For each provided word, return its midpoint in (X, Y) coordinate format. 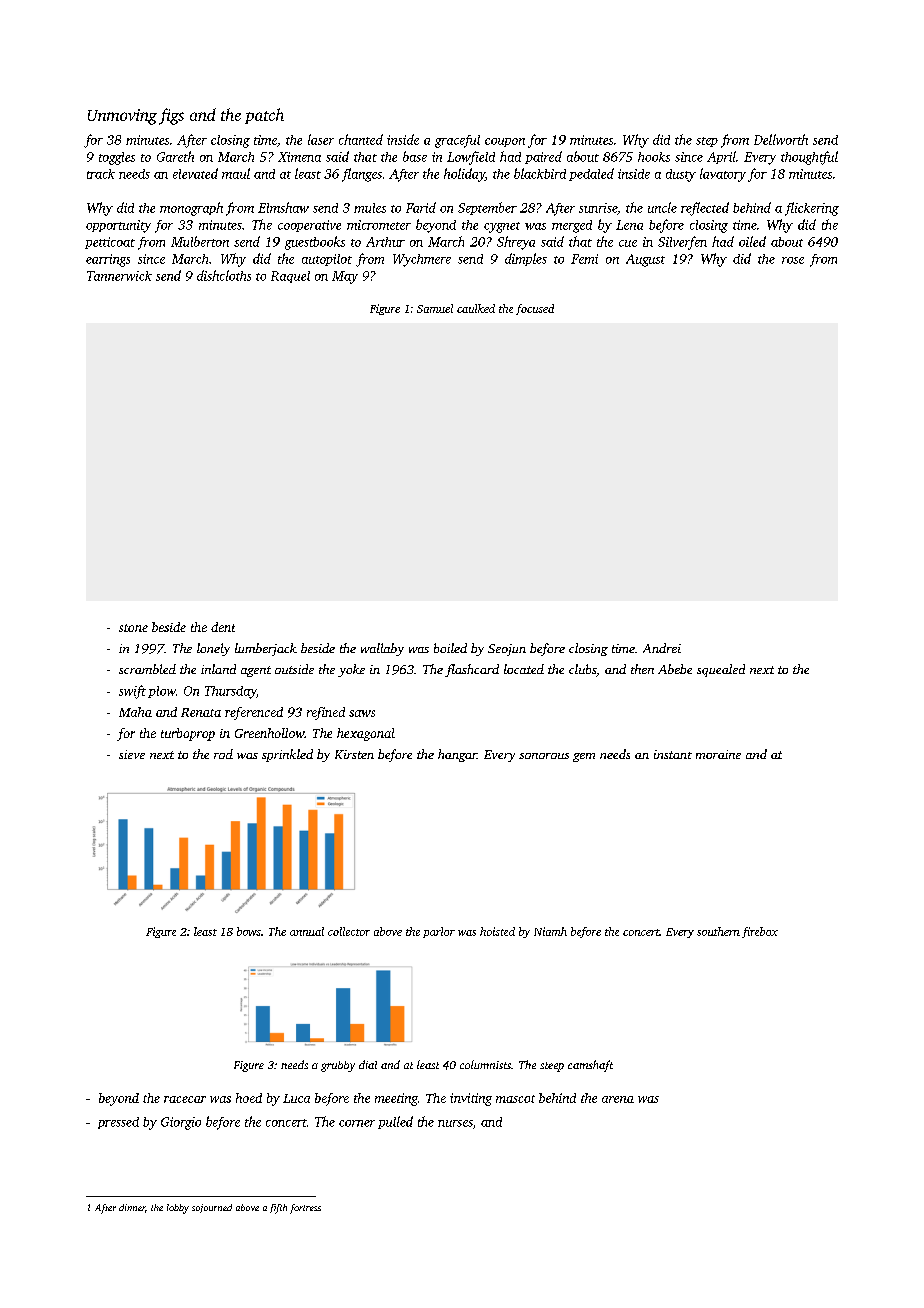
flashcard (472, 670)
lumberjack (266, 649)
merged (572, 226)
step (707, 142)
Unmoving (122, 117)
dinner (132, 1207)
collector (349, 931)
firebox (760, 932)
